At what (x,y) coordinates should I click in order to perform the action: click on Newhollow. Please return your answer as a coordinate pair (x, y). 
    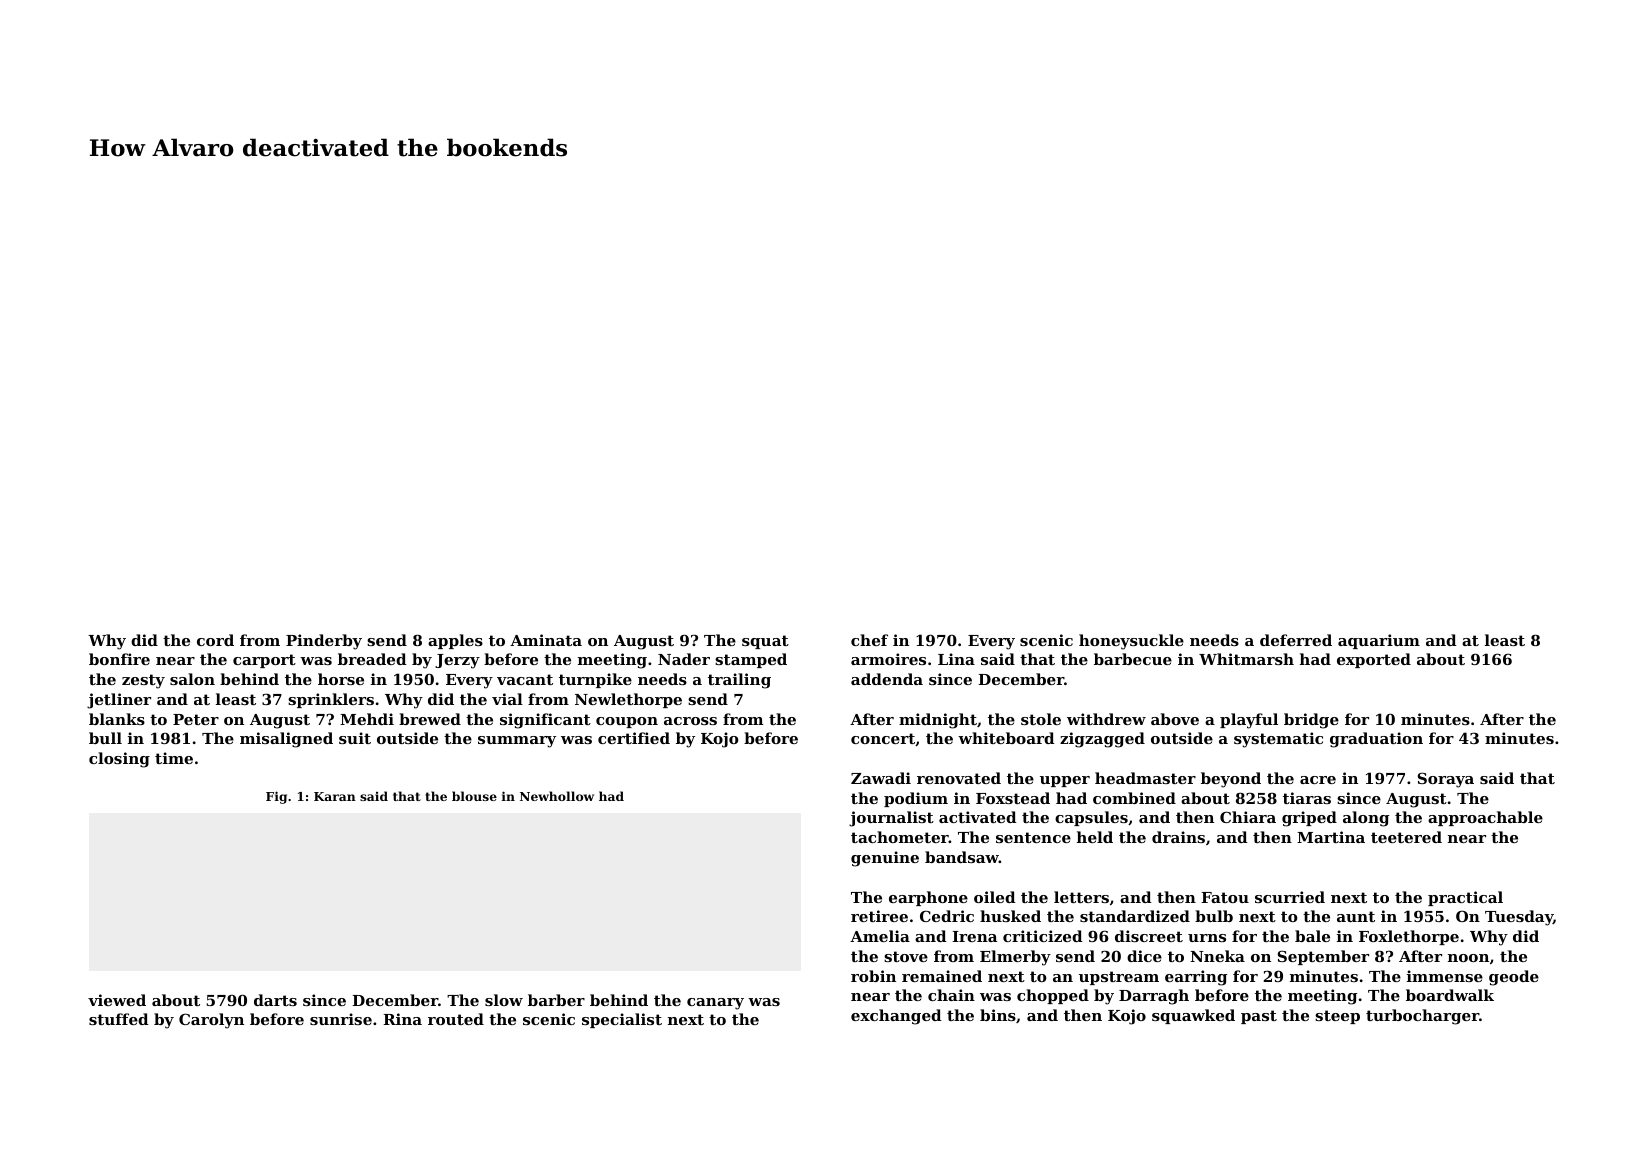
    Looking at the image, I should click on (557, 796).
